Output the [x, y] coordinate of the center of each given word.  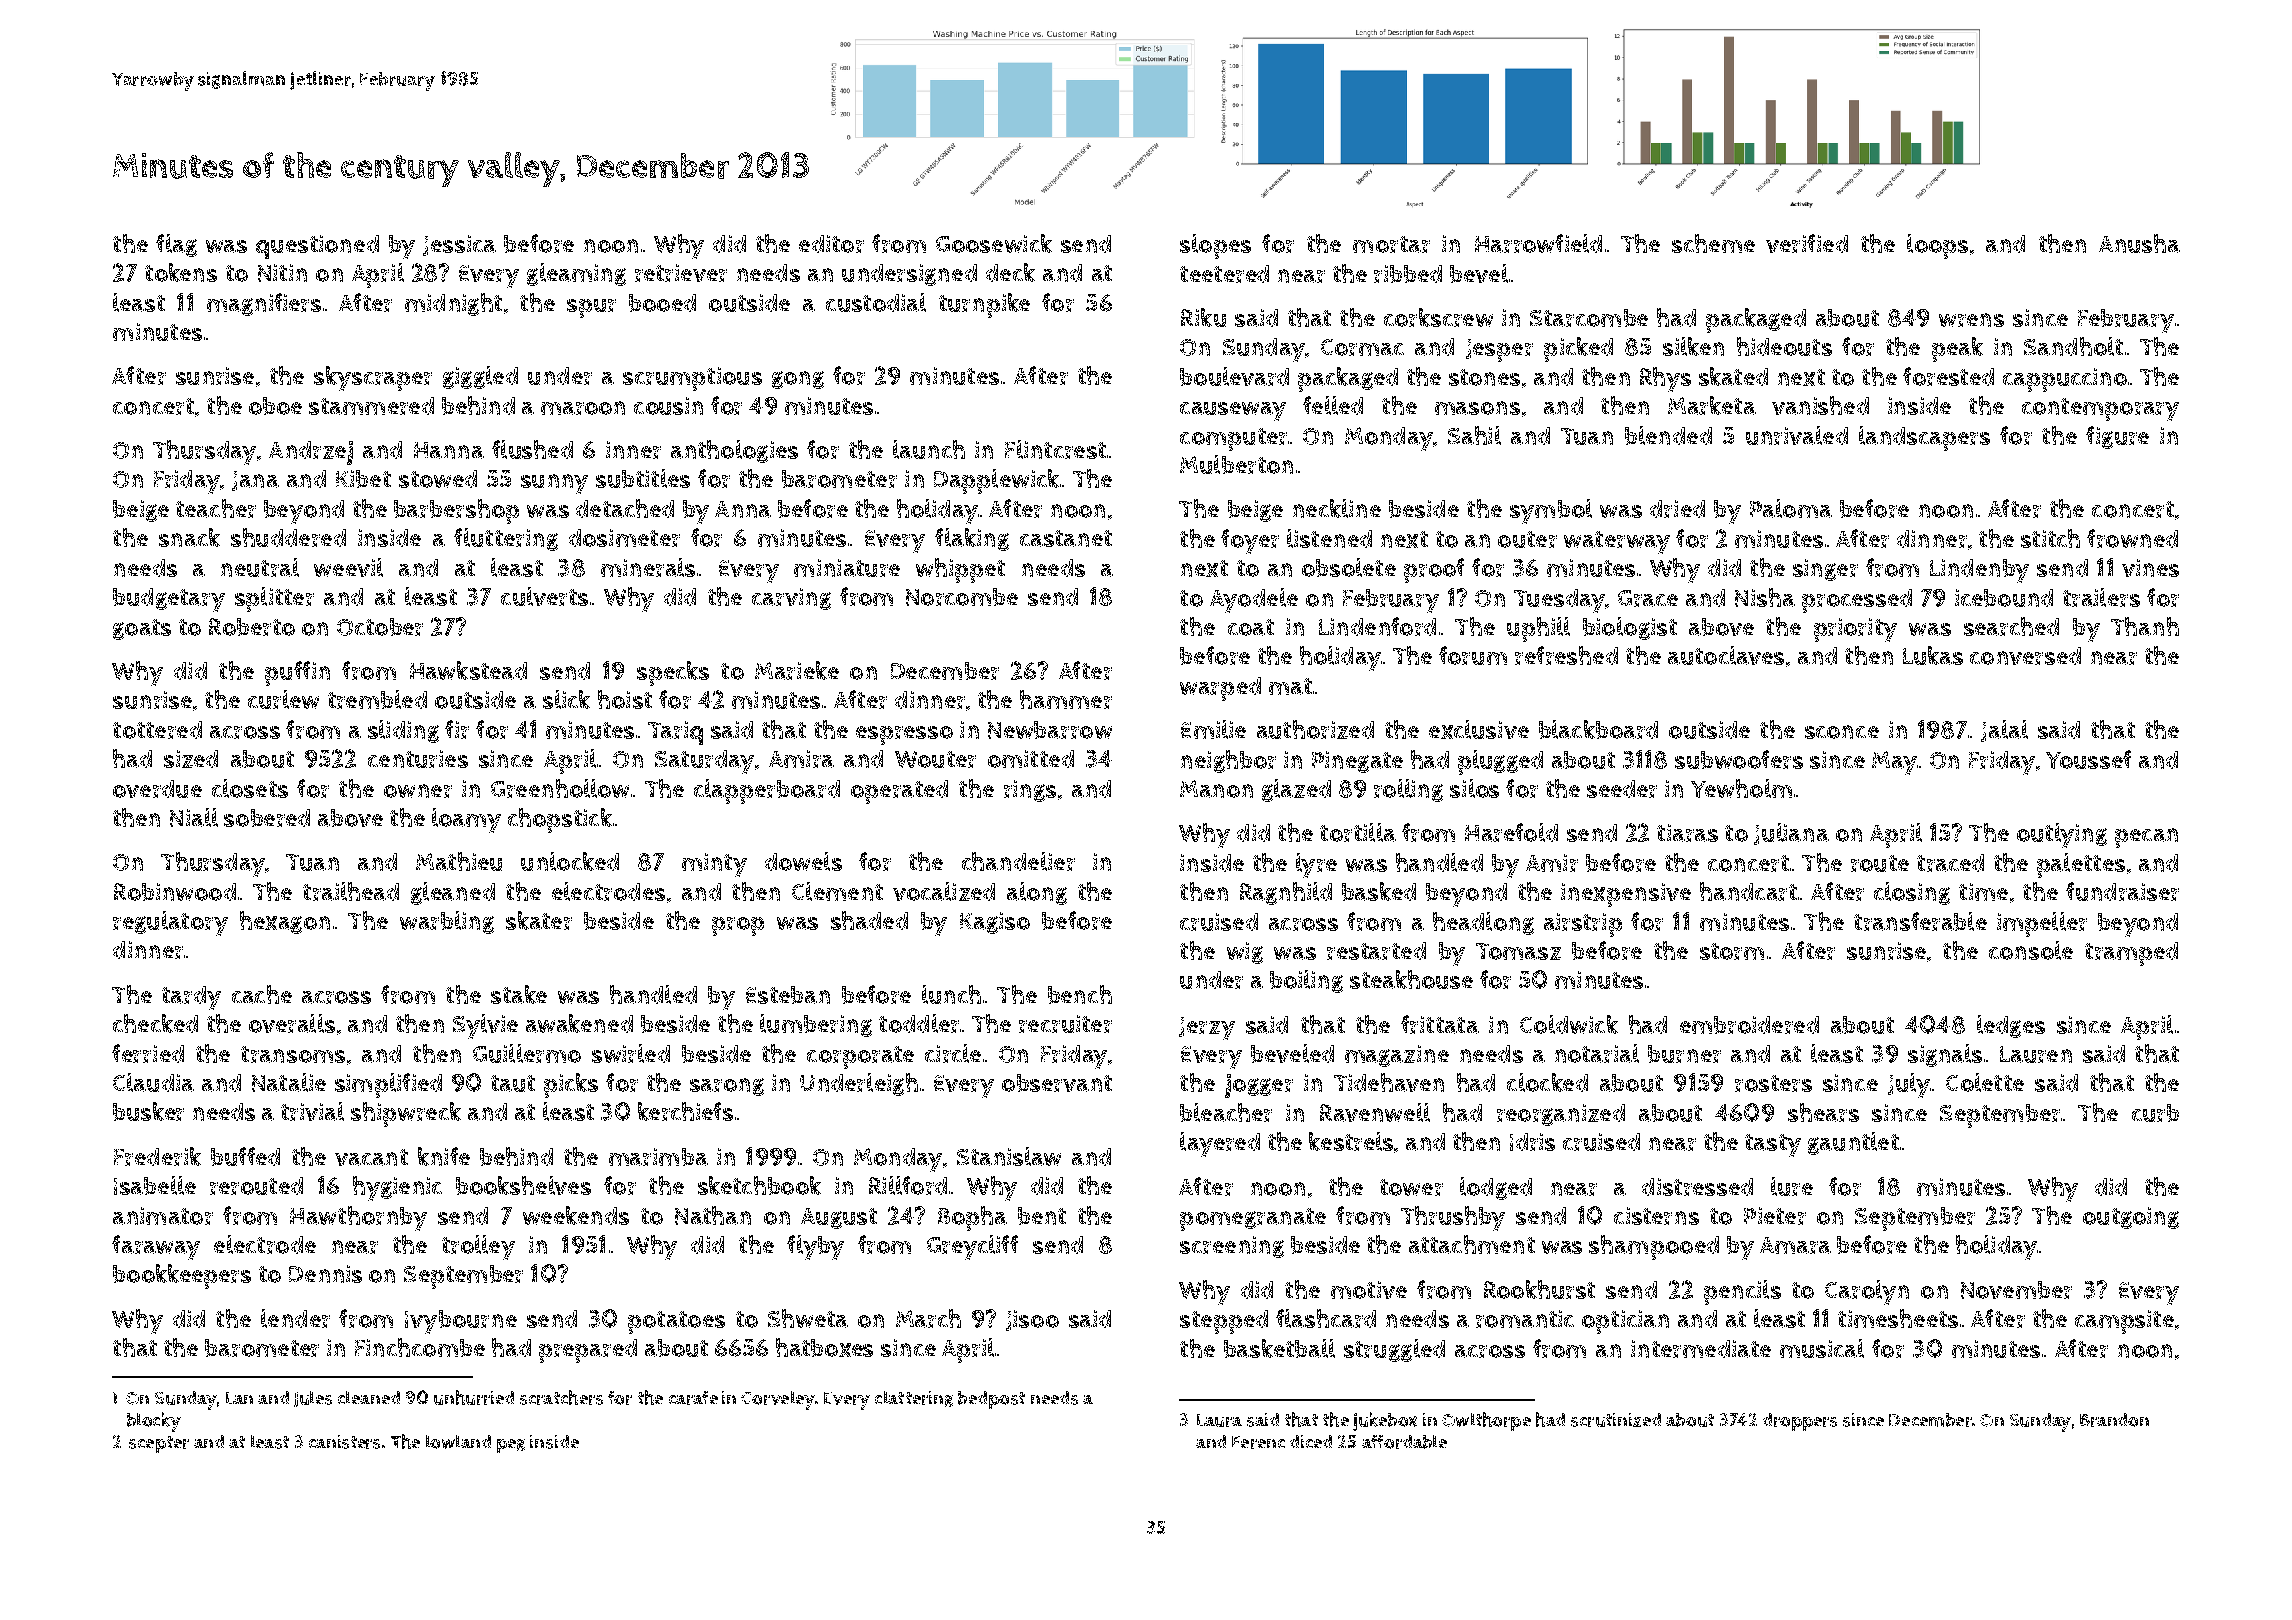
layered [1220, 1144]
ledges [2011, 1026]
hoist [625, 699]
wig [1245, 953]
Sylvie [485, 1026]
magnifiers [264, 304]
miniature [847, 568]
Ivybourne [461, 1322]
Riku [1203, 317]
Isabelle [155, 1185]
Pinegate [1357, 762]
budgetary [169, 600]
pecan [2146, 838]
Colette [1985, 1082]
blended [1668, 435]
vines [2150, 568]
